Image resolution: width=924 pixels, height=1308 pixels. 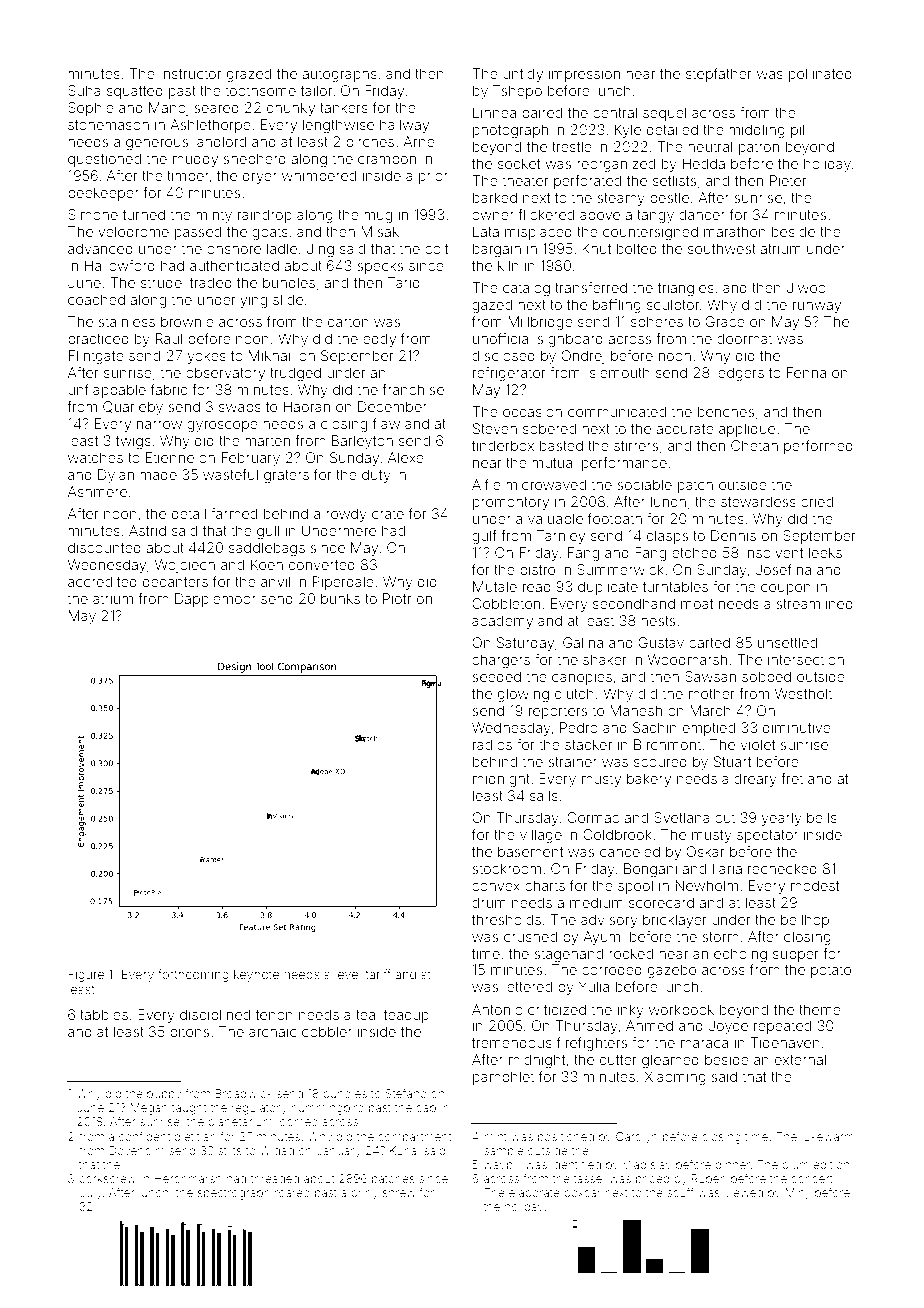 What do you see at coordinates (797, 727) in the image?
I see `diminutive` at bounding box center [797, 727].
